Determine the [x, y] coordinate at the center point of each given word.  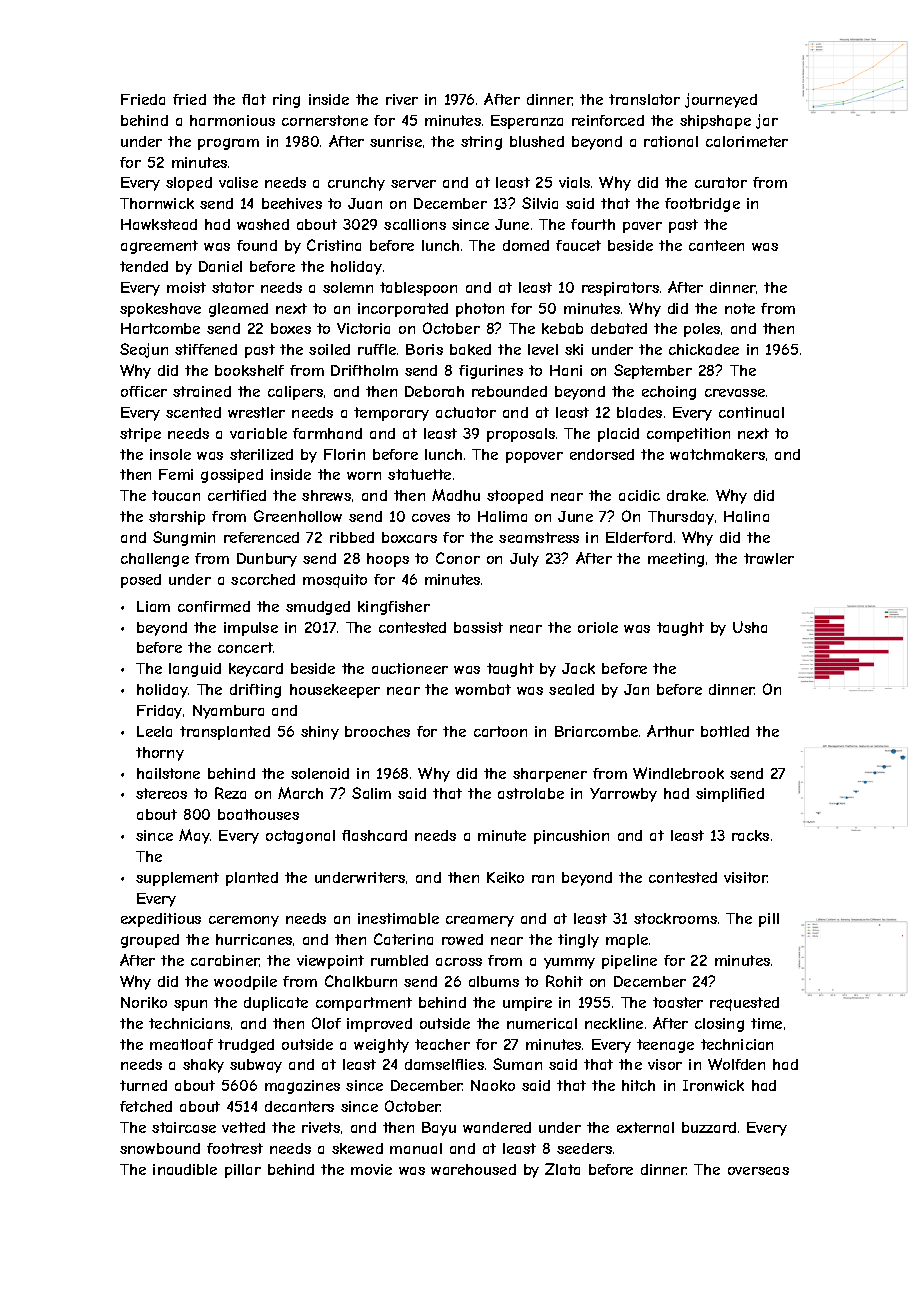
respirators [620, 289]
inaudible [185, 1169]
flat [254, 99]
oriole [598, 627]
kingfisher [394, 608]
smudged [318, 608]
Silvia [540, 203]
